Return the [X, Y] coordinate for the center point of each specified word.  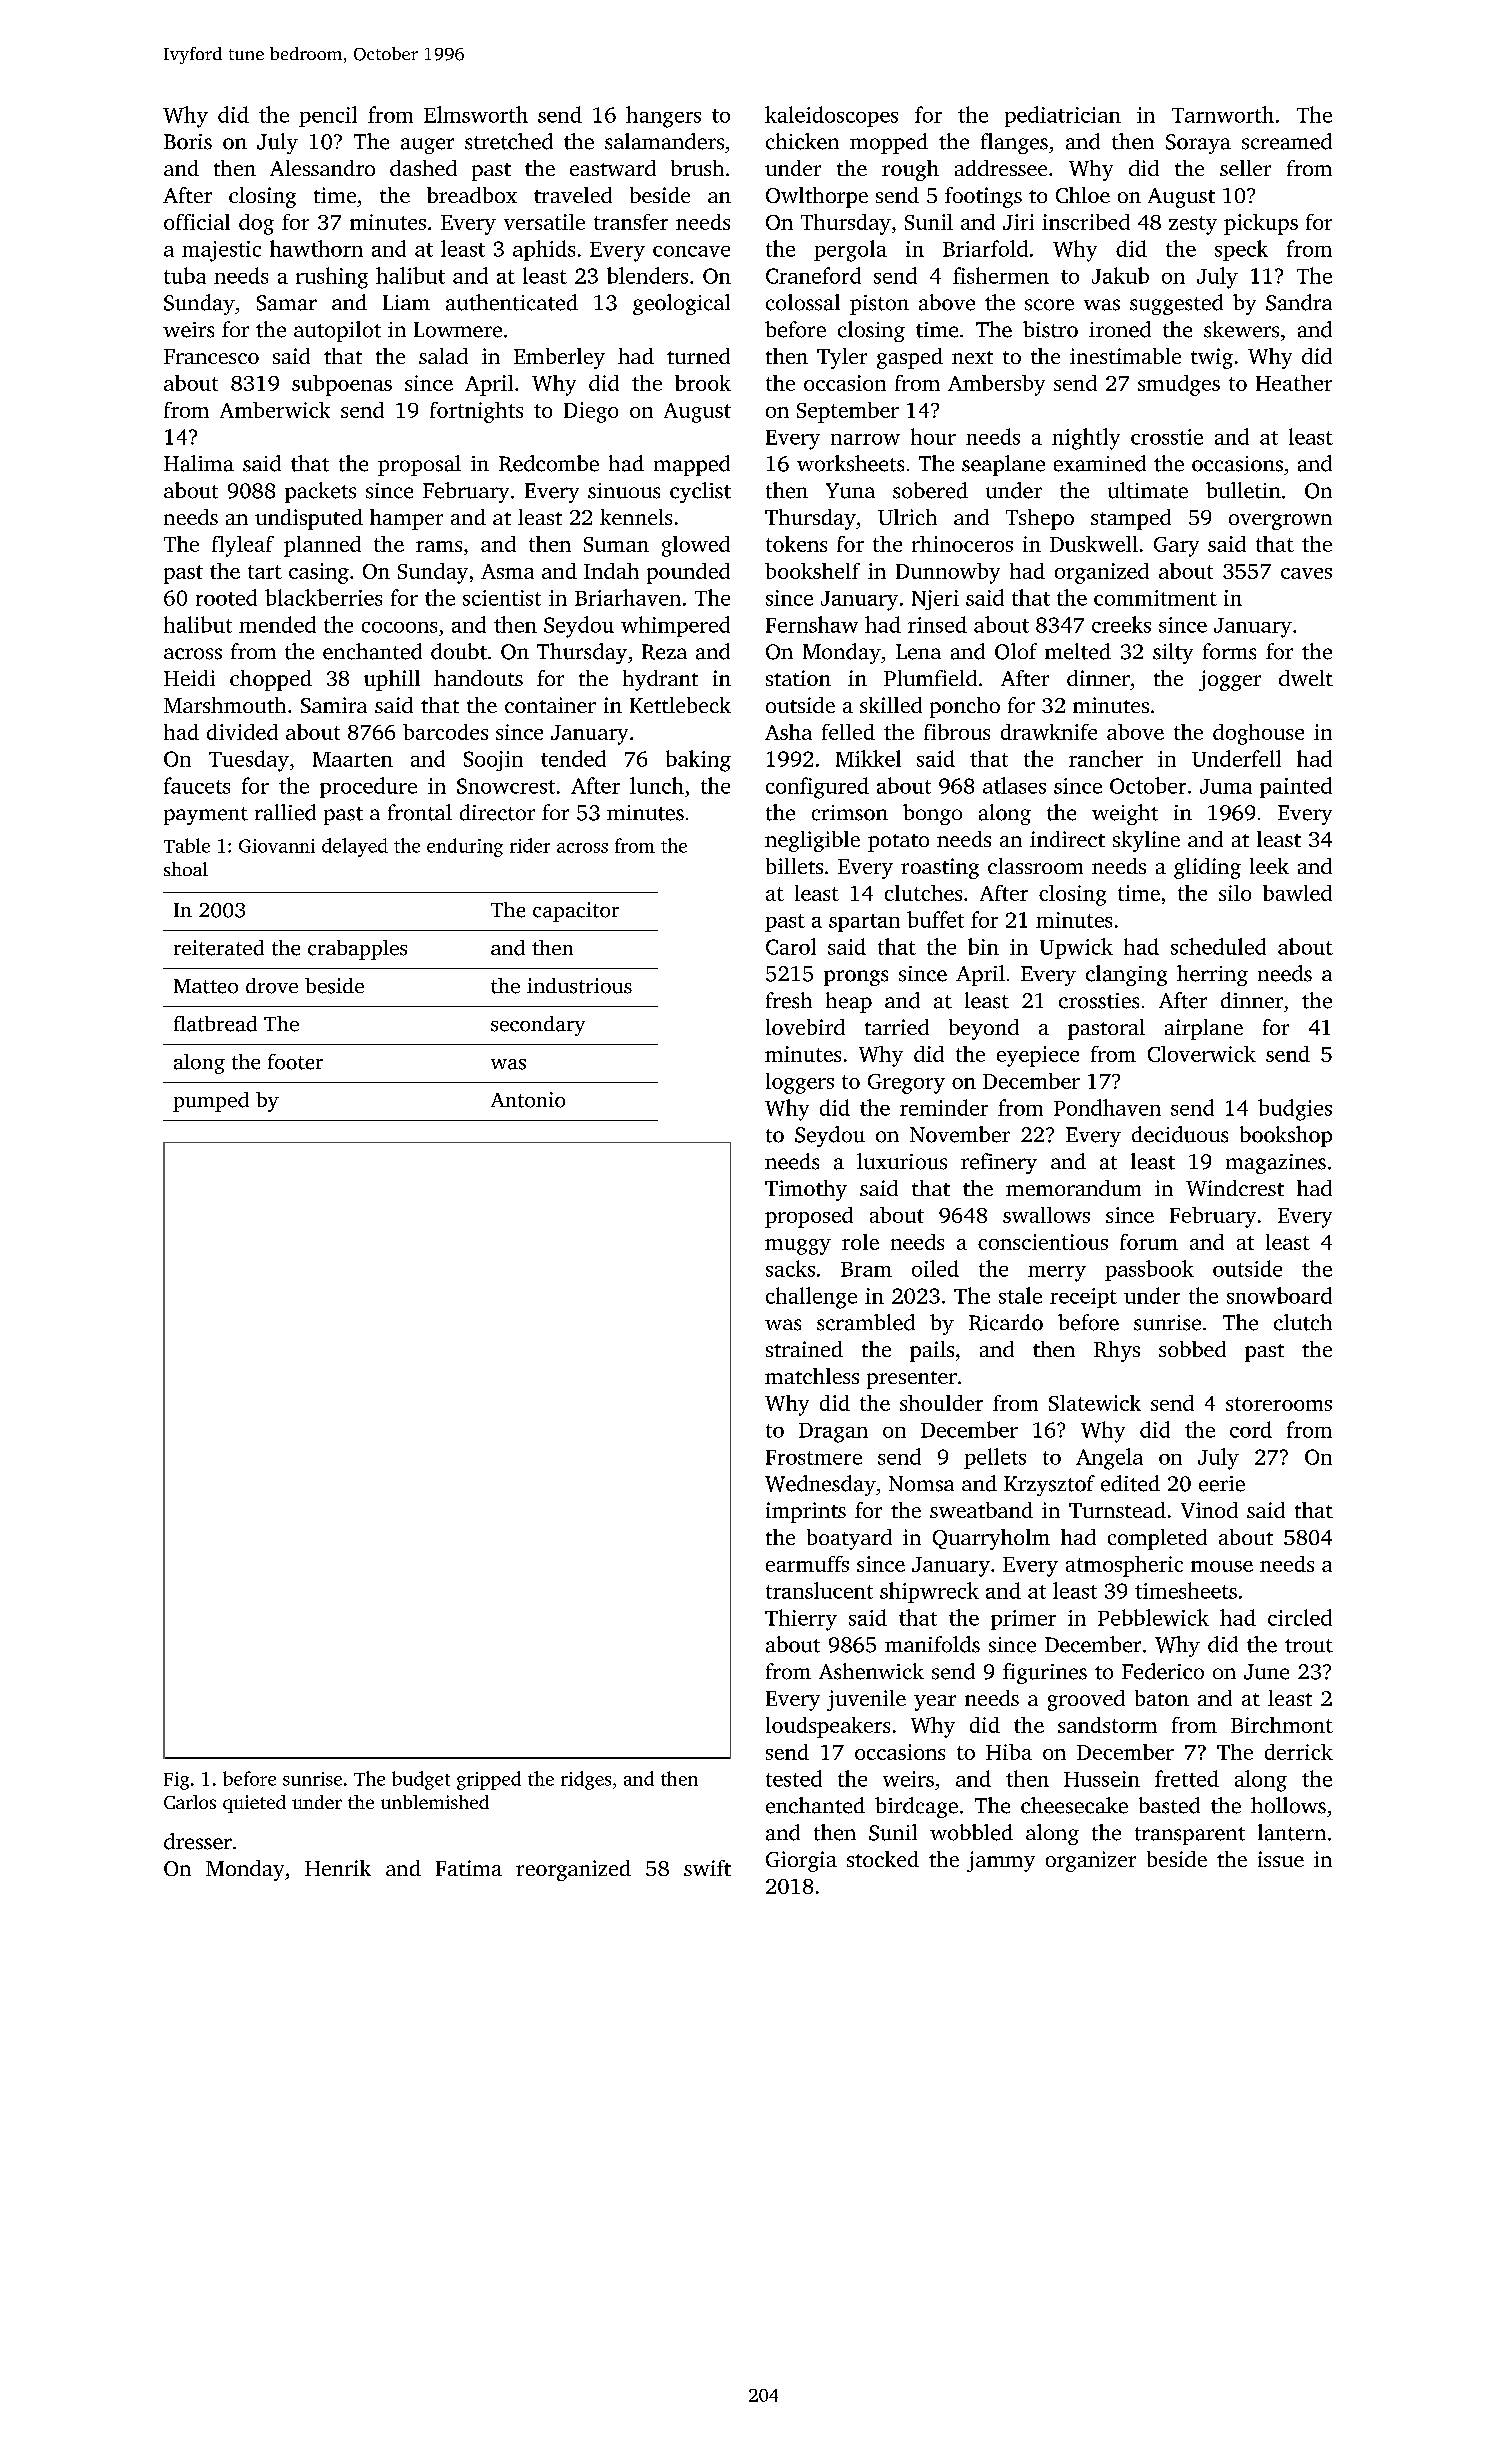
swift [707, 1868]
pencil [328, 116]
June [1266, 1672]
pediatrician [1063, 116]
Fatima [469, 1868]
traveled [573, 195]
